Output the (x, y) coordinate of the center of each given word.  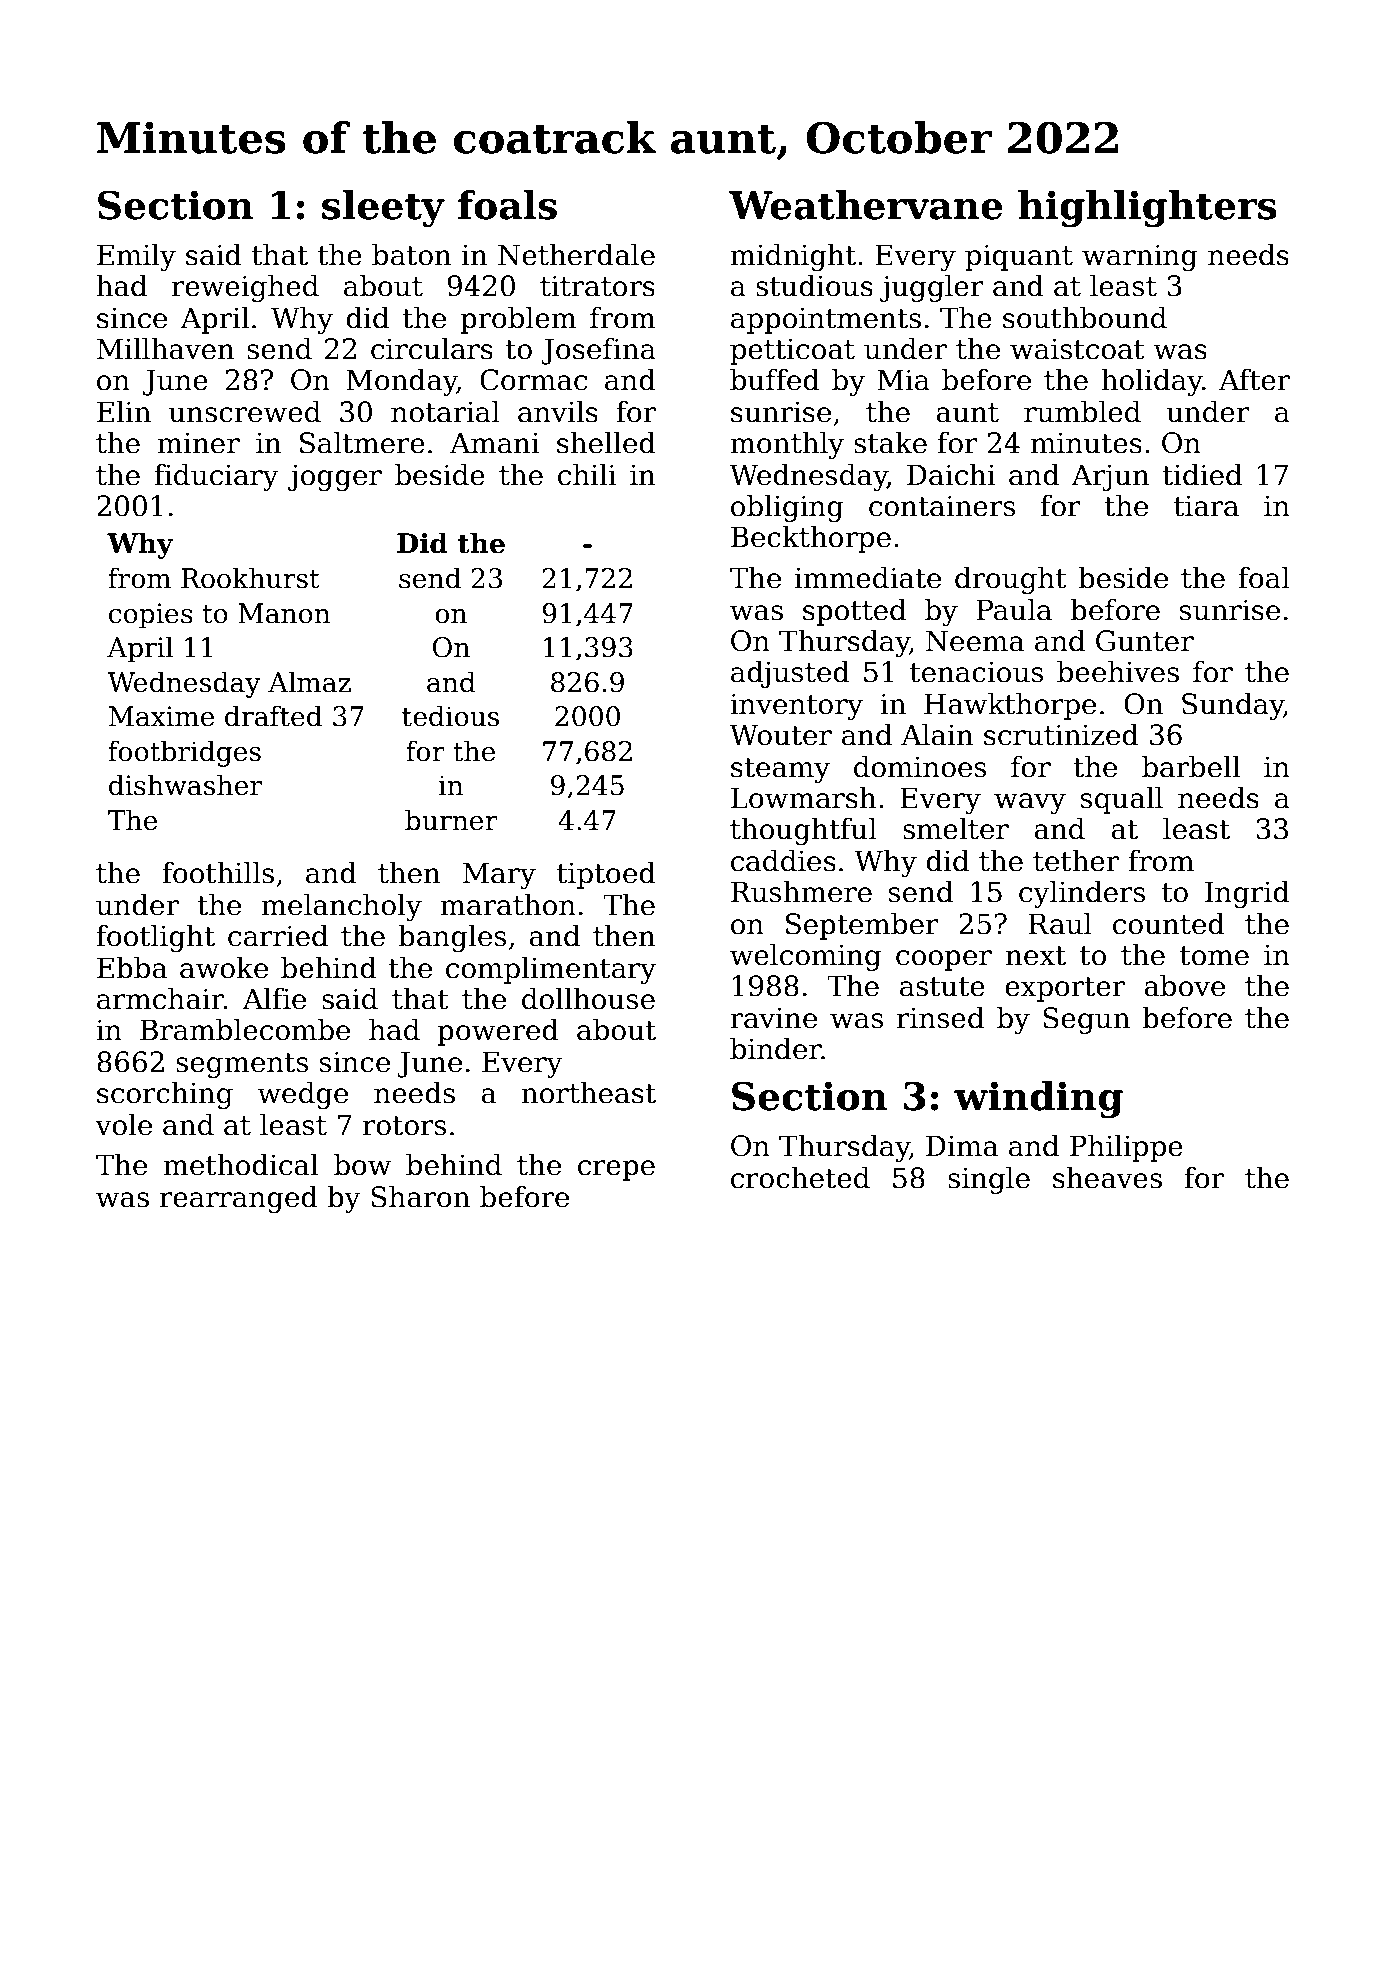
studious (814, 285)
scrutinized (1061, 734)
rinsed (940, 1017)
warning (1140, 257)
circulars (432, 348)
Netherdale (576, 254)
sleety (383, 209)
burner (451, 820)
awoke (224, 967)
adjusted (790, 674)
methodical (240, 1164)
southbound (1085, 317)
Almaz (309, 682)
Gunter (1145, 641)
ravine (773, 1018)
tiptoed (606, 875)
